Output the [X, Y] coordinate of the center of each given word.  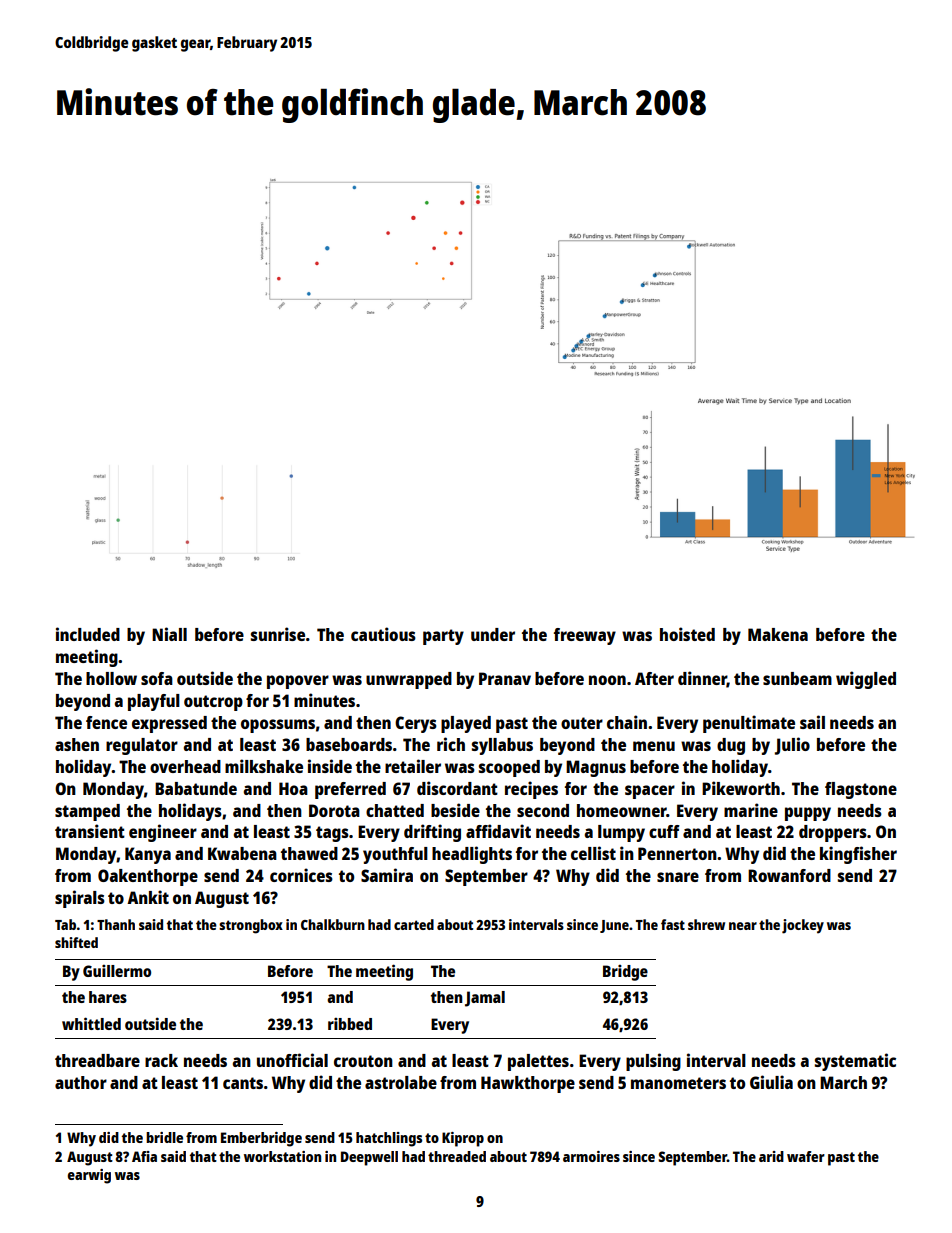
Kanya [148, 855]
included [88, 634]
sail [812, 722]
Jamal [485, 999]
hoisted [687, 634]
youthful [395, 855]
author [81, 1082]
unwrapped [409, 680]
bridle [164, 1137]
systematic [855, 1062]
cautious [383, 634]
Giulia [771, 1082]
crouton [363, 1061]
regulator [142, 746]
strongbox [251, 926]
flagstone [861, 790]
